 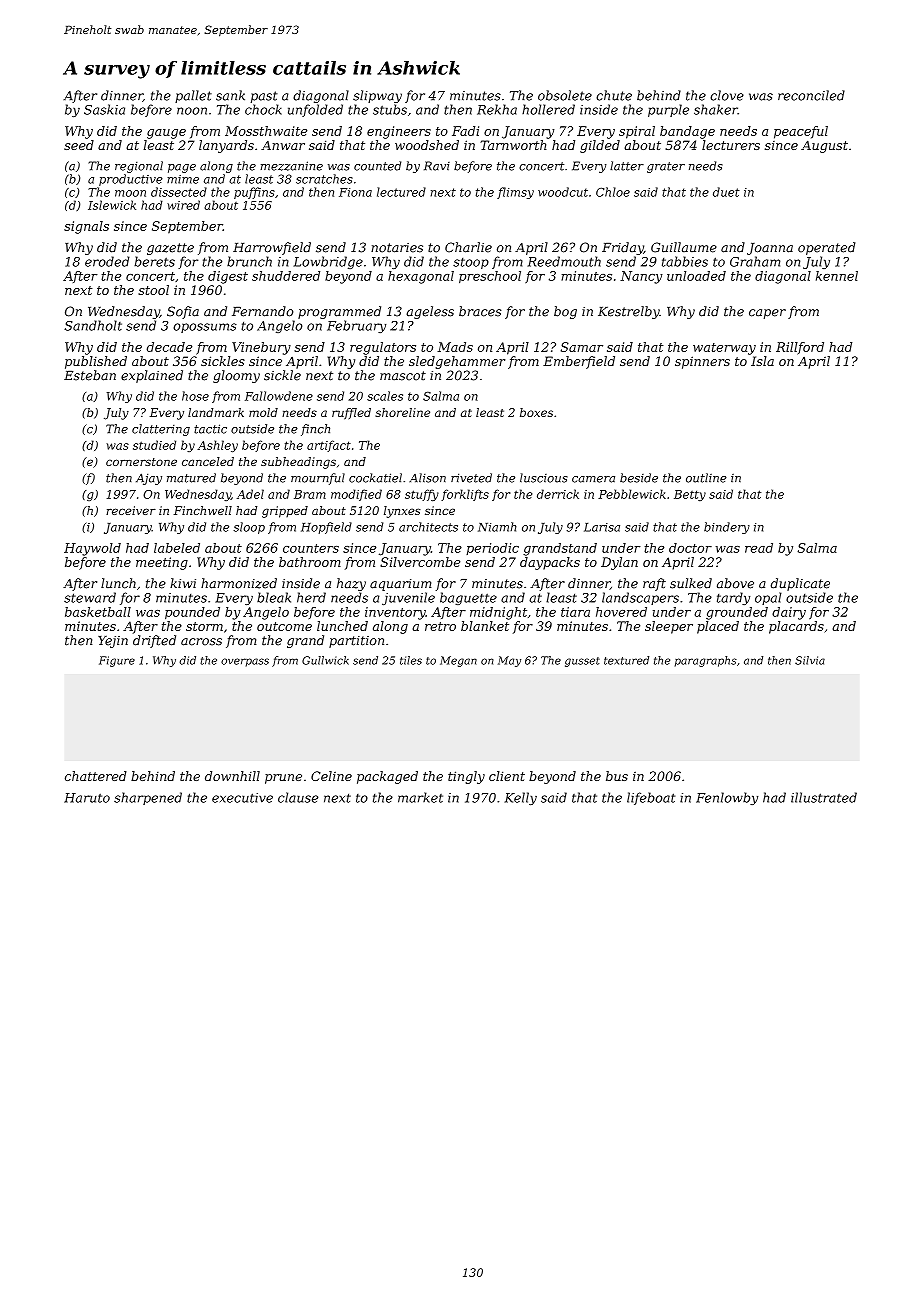 I want to click on raft, so click(x=654, y=584).
